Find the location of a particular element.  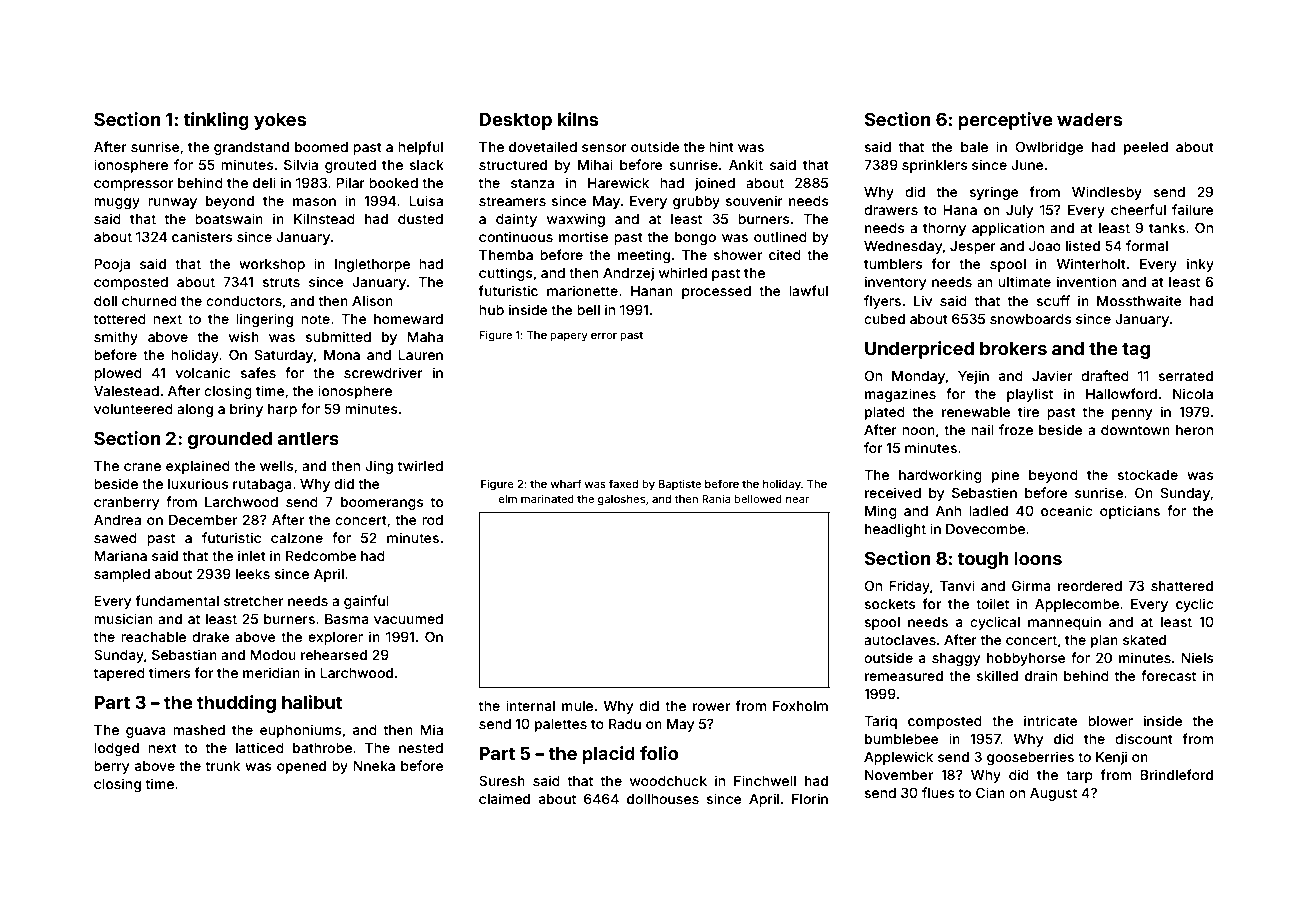

antlers is located at coordinates (308, 438).
